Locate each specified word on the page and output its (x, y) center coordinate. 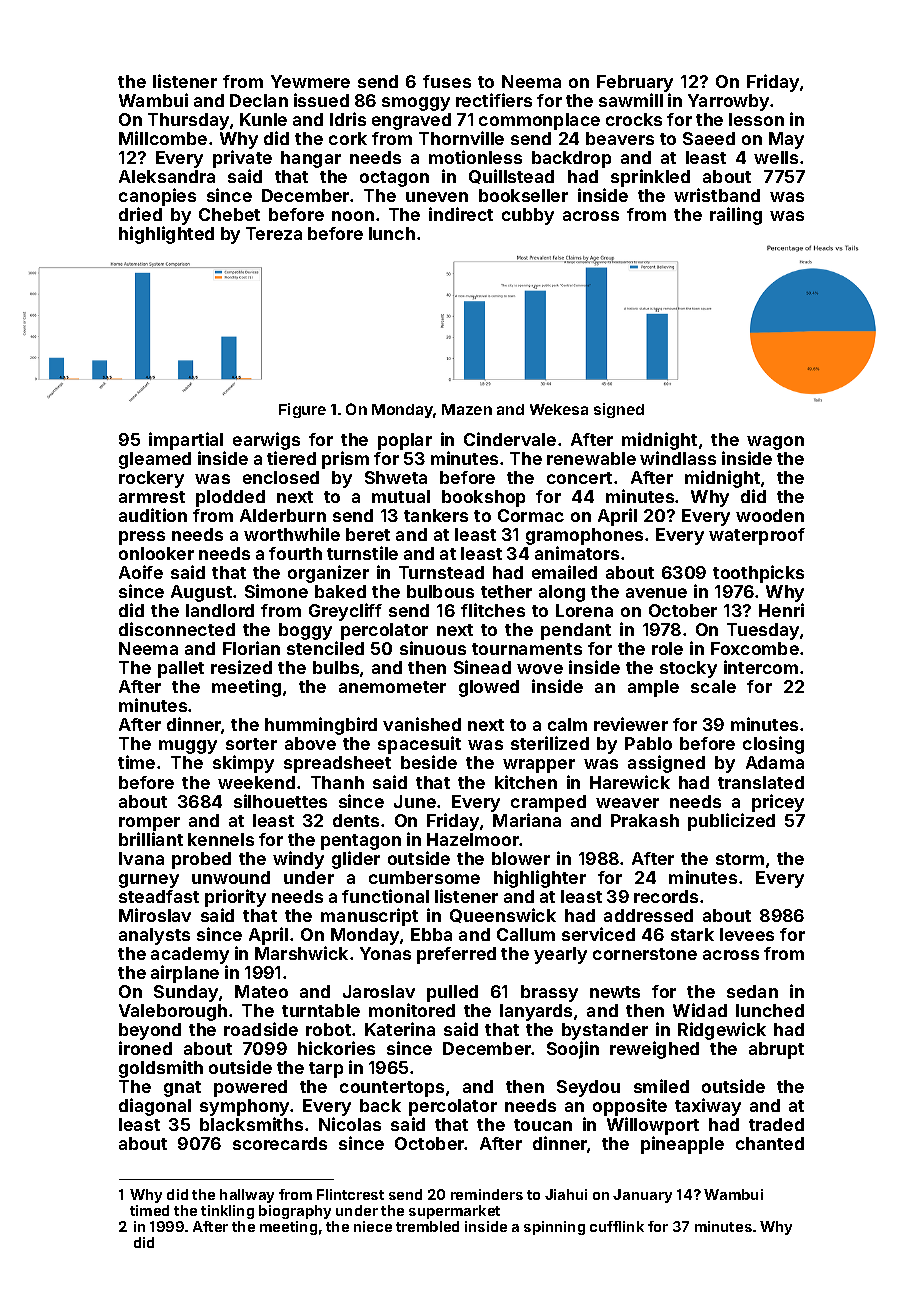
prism (345, 460)
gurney (149, 881)
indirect (461, 214)
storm (740, 859)
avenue (656, 593)
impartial (186, 441)
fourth (295, 553)
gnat (182, 1089)
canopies (157, 197)
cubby (528, 216)
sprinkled (650, 178)
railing (736, 216)
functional (385, 896)
